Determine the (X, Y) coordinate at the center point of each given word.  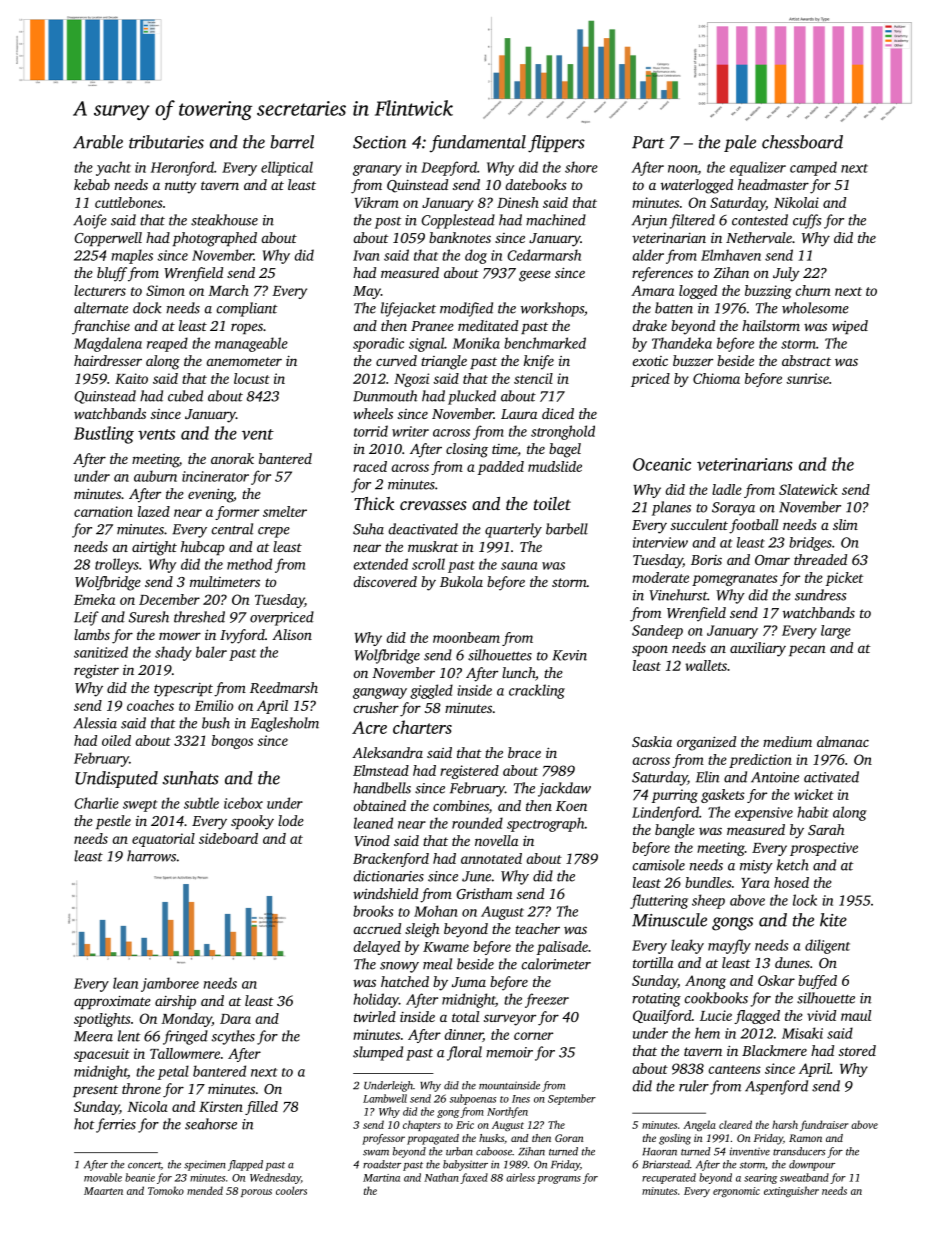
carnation (103, 511)
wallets (706, 665)
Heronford (182, 168)
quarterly (513, 530)
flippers (556, 144)
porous (256, 1193)
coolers (291, 1190)
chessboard (802, 142)
